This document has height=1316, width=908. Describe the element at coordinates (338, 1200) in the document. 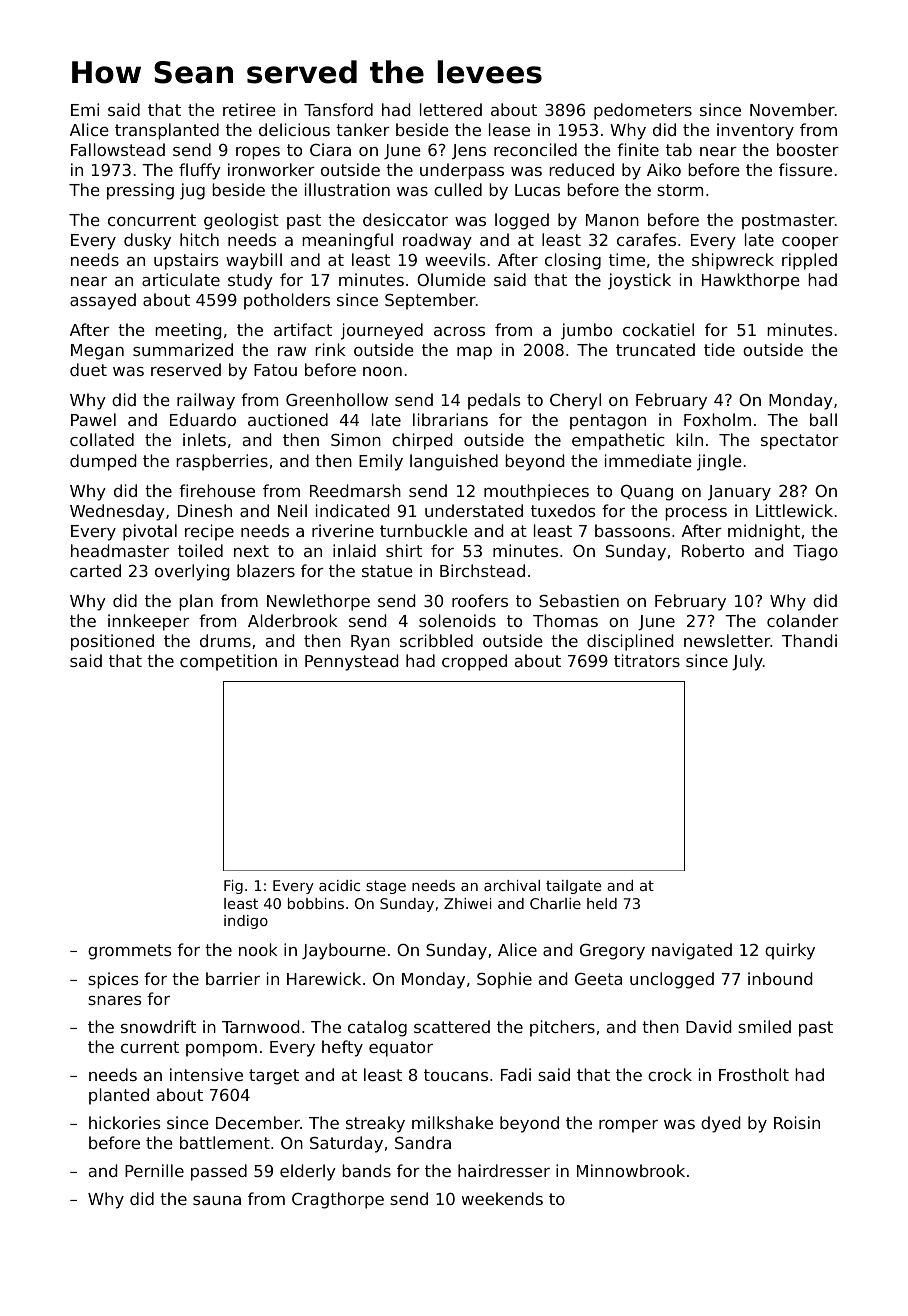

I see `Cragthorpe` at that location.
